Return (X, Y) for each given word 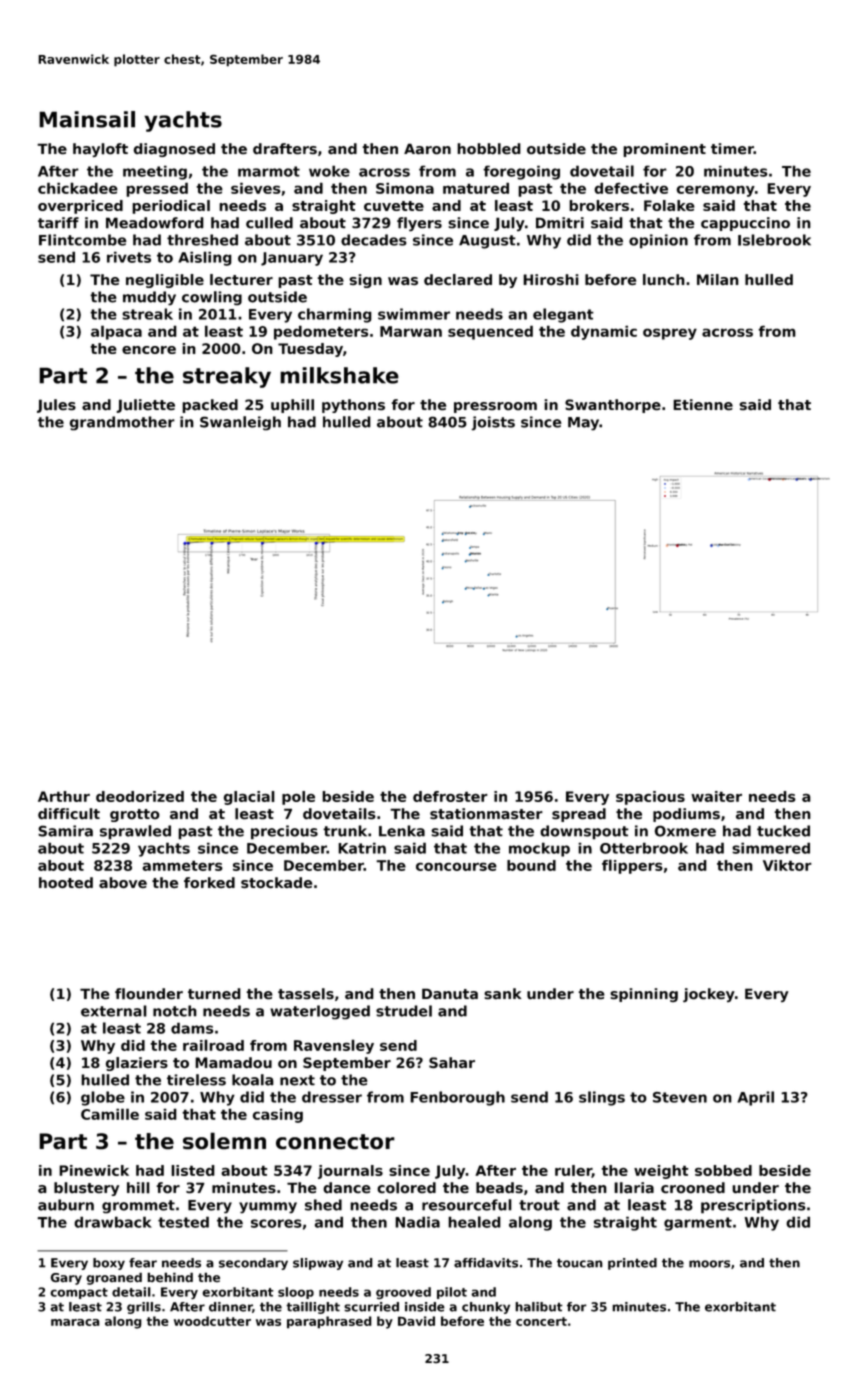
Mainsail (87, 119)
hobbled (489, 149)
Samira (65, 831)
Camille (110, 1114)
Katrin (362, 848)
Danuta (450, 994)
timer (732, 148)
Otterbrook (644, 848)
